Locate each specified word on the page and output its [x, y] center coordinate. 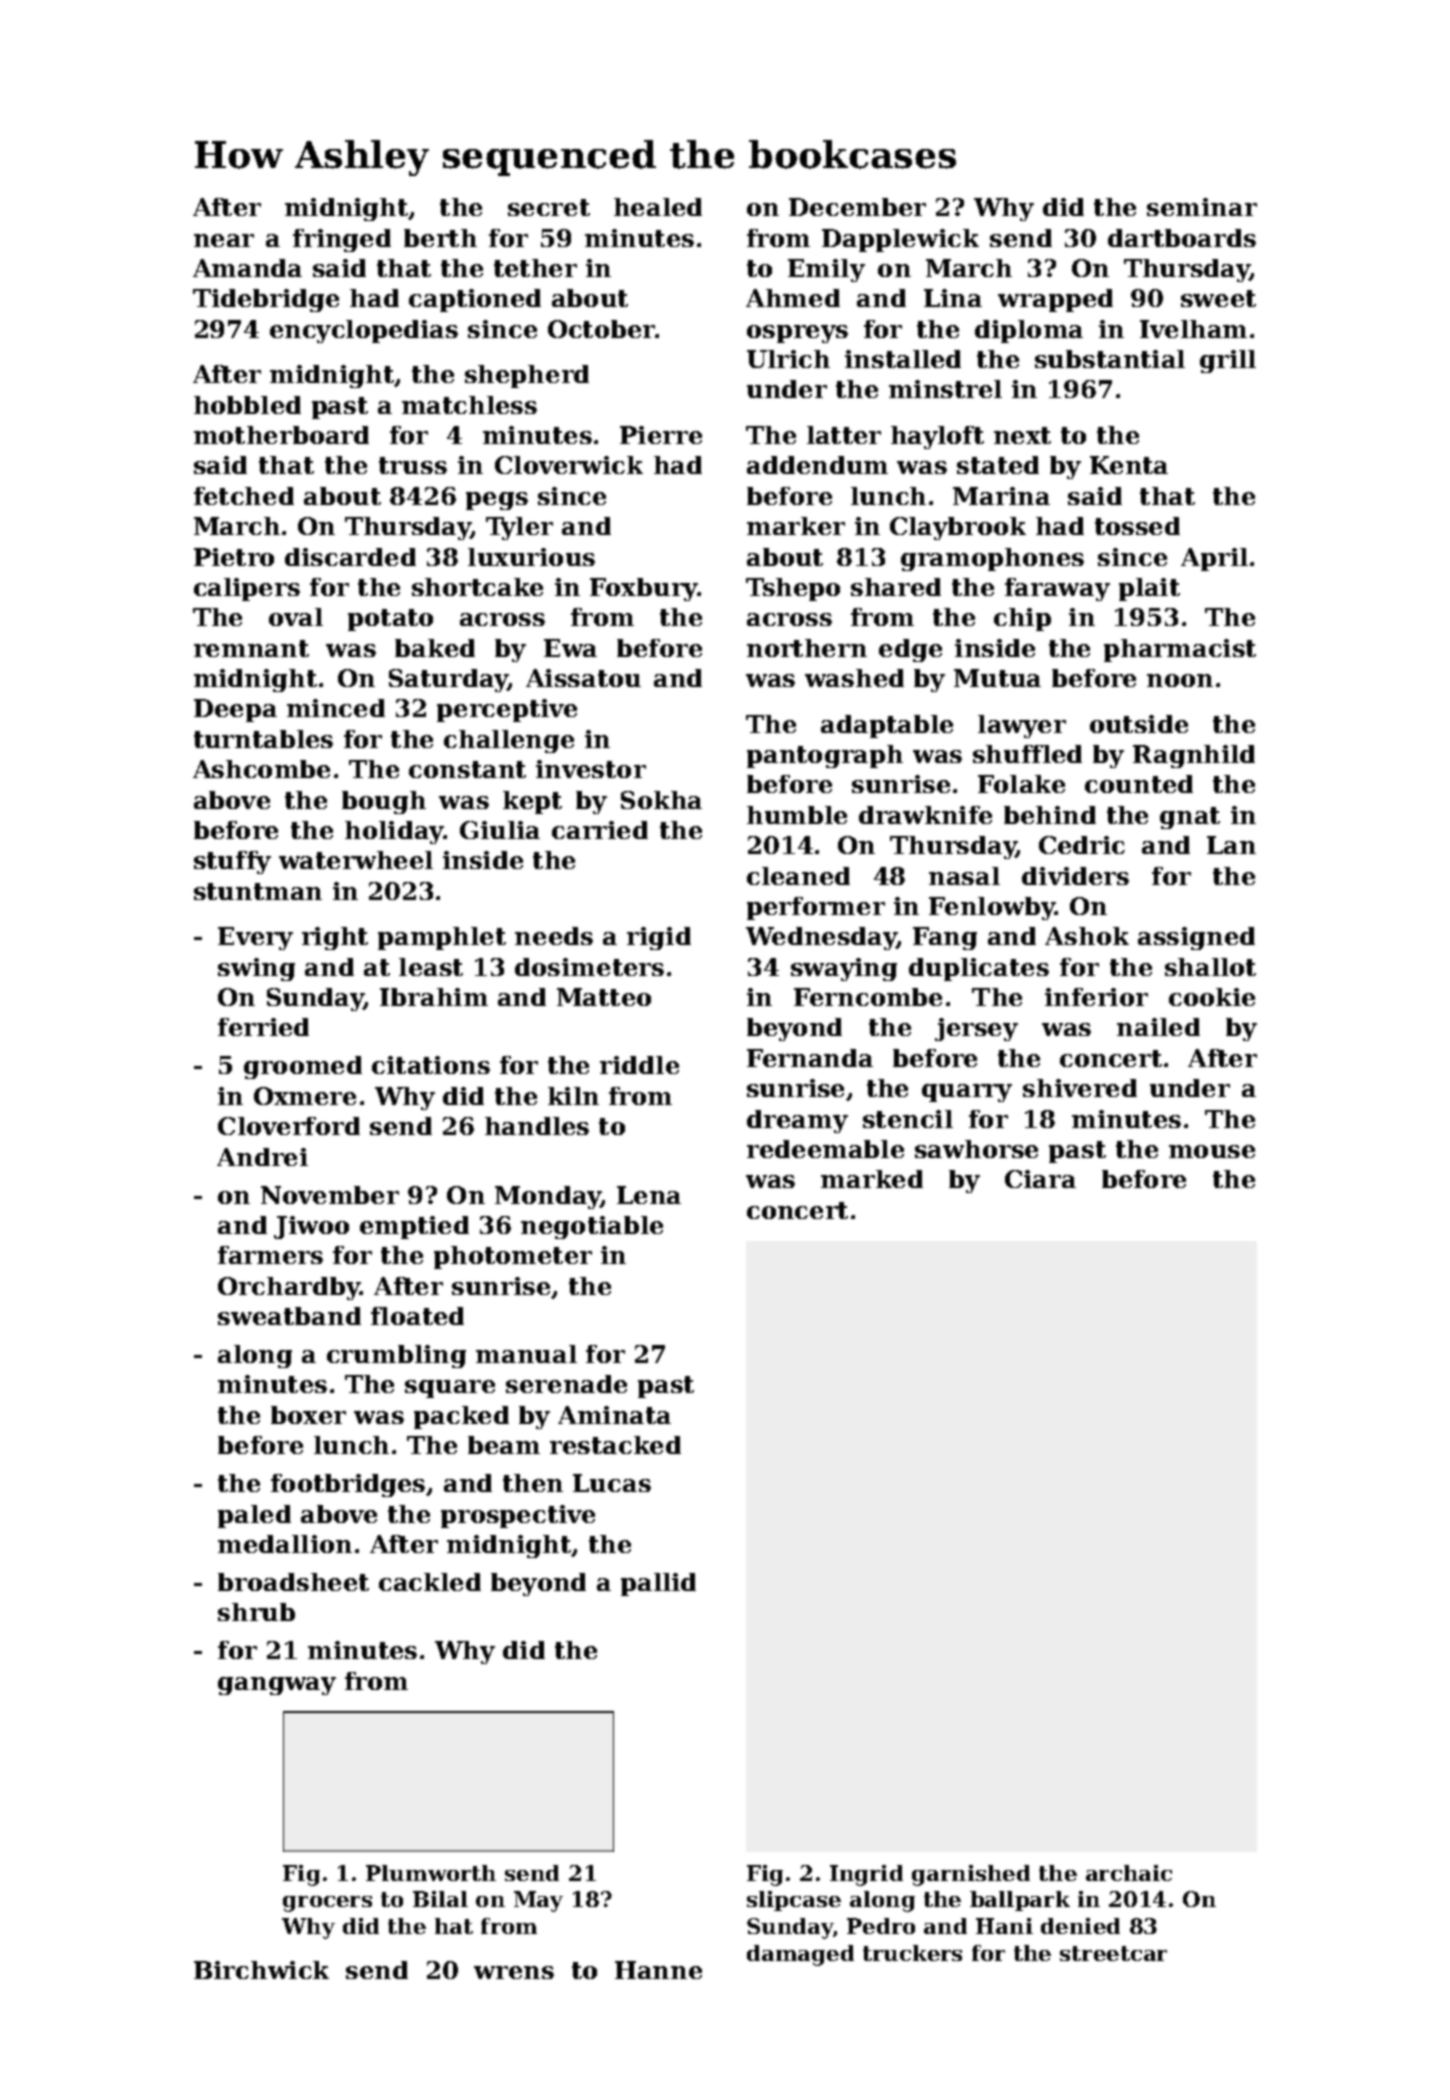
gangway [277, 1686]
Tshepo [793, 589]
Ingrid [866, 1875]
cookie [1212, 997]
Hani [1004, 1926]
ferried [263, 1027]
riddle [639, 1065]
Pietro [234, 557]
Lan [1231, 845]
